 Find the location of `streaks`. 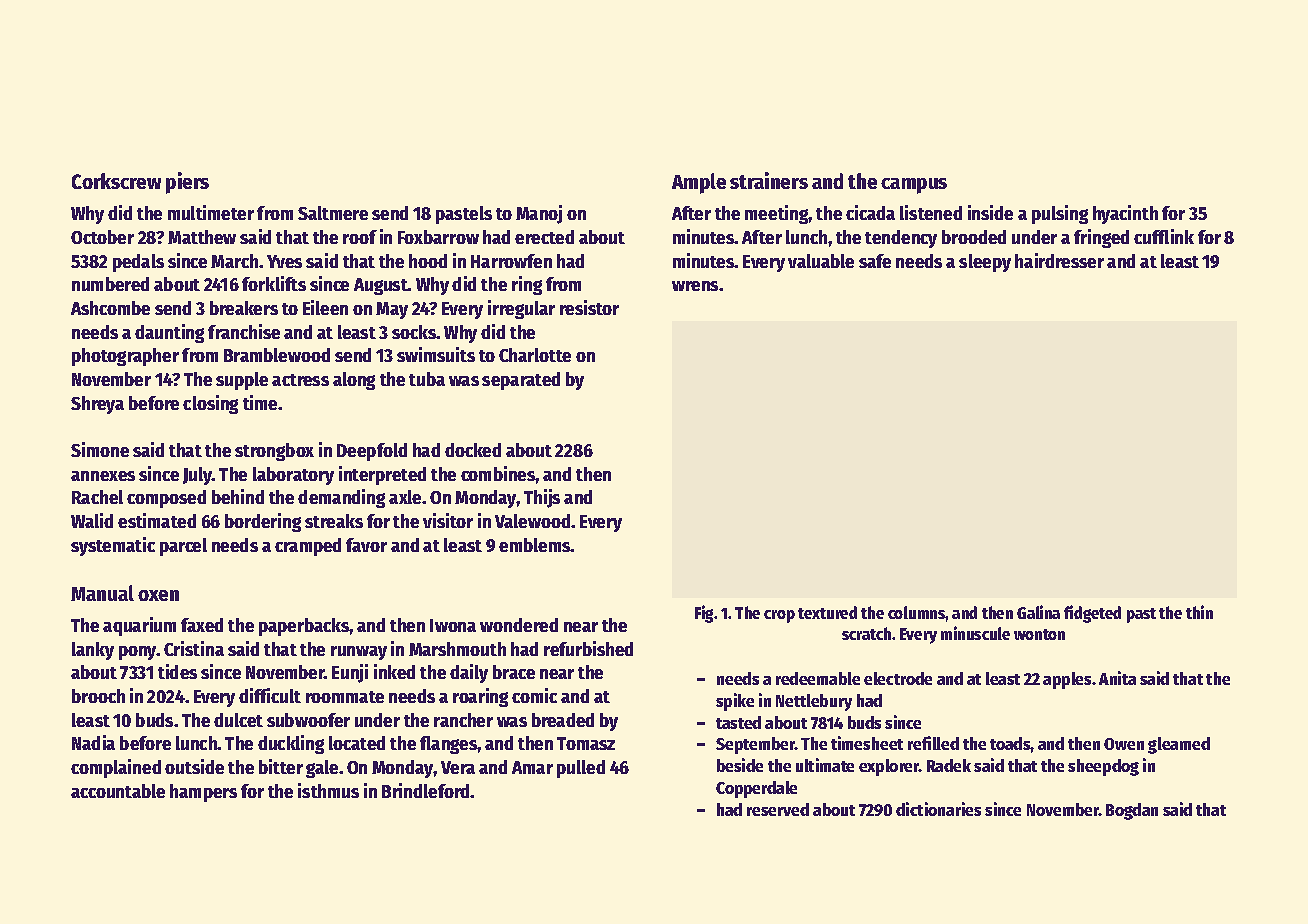

streaks is located at coordinates (334, 521).
